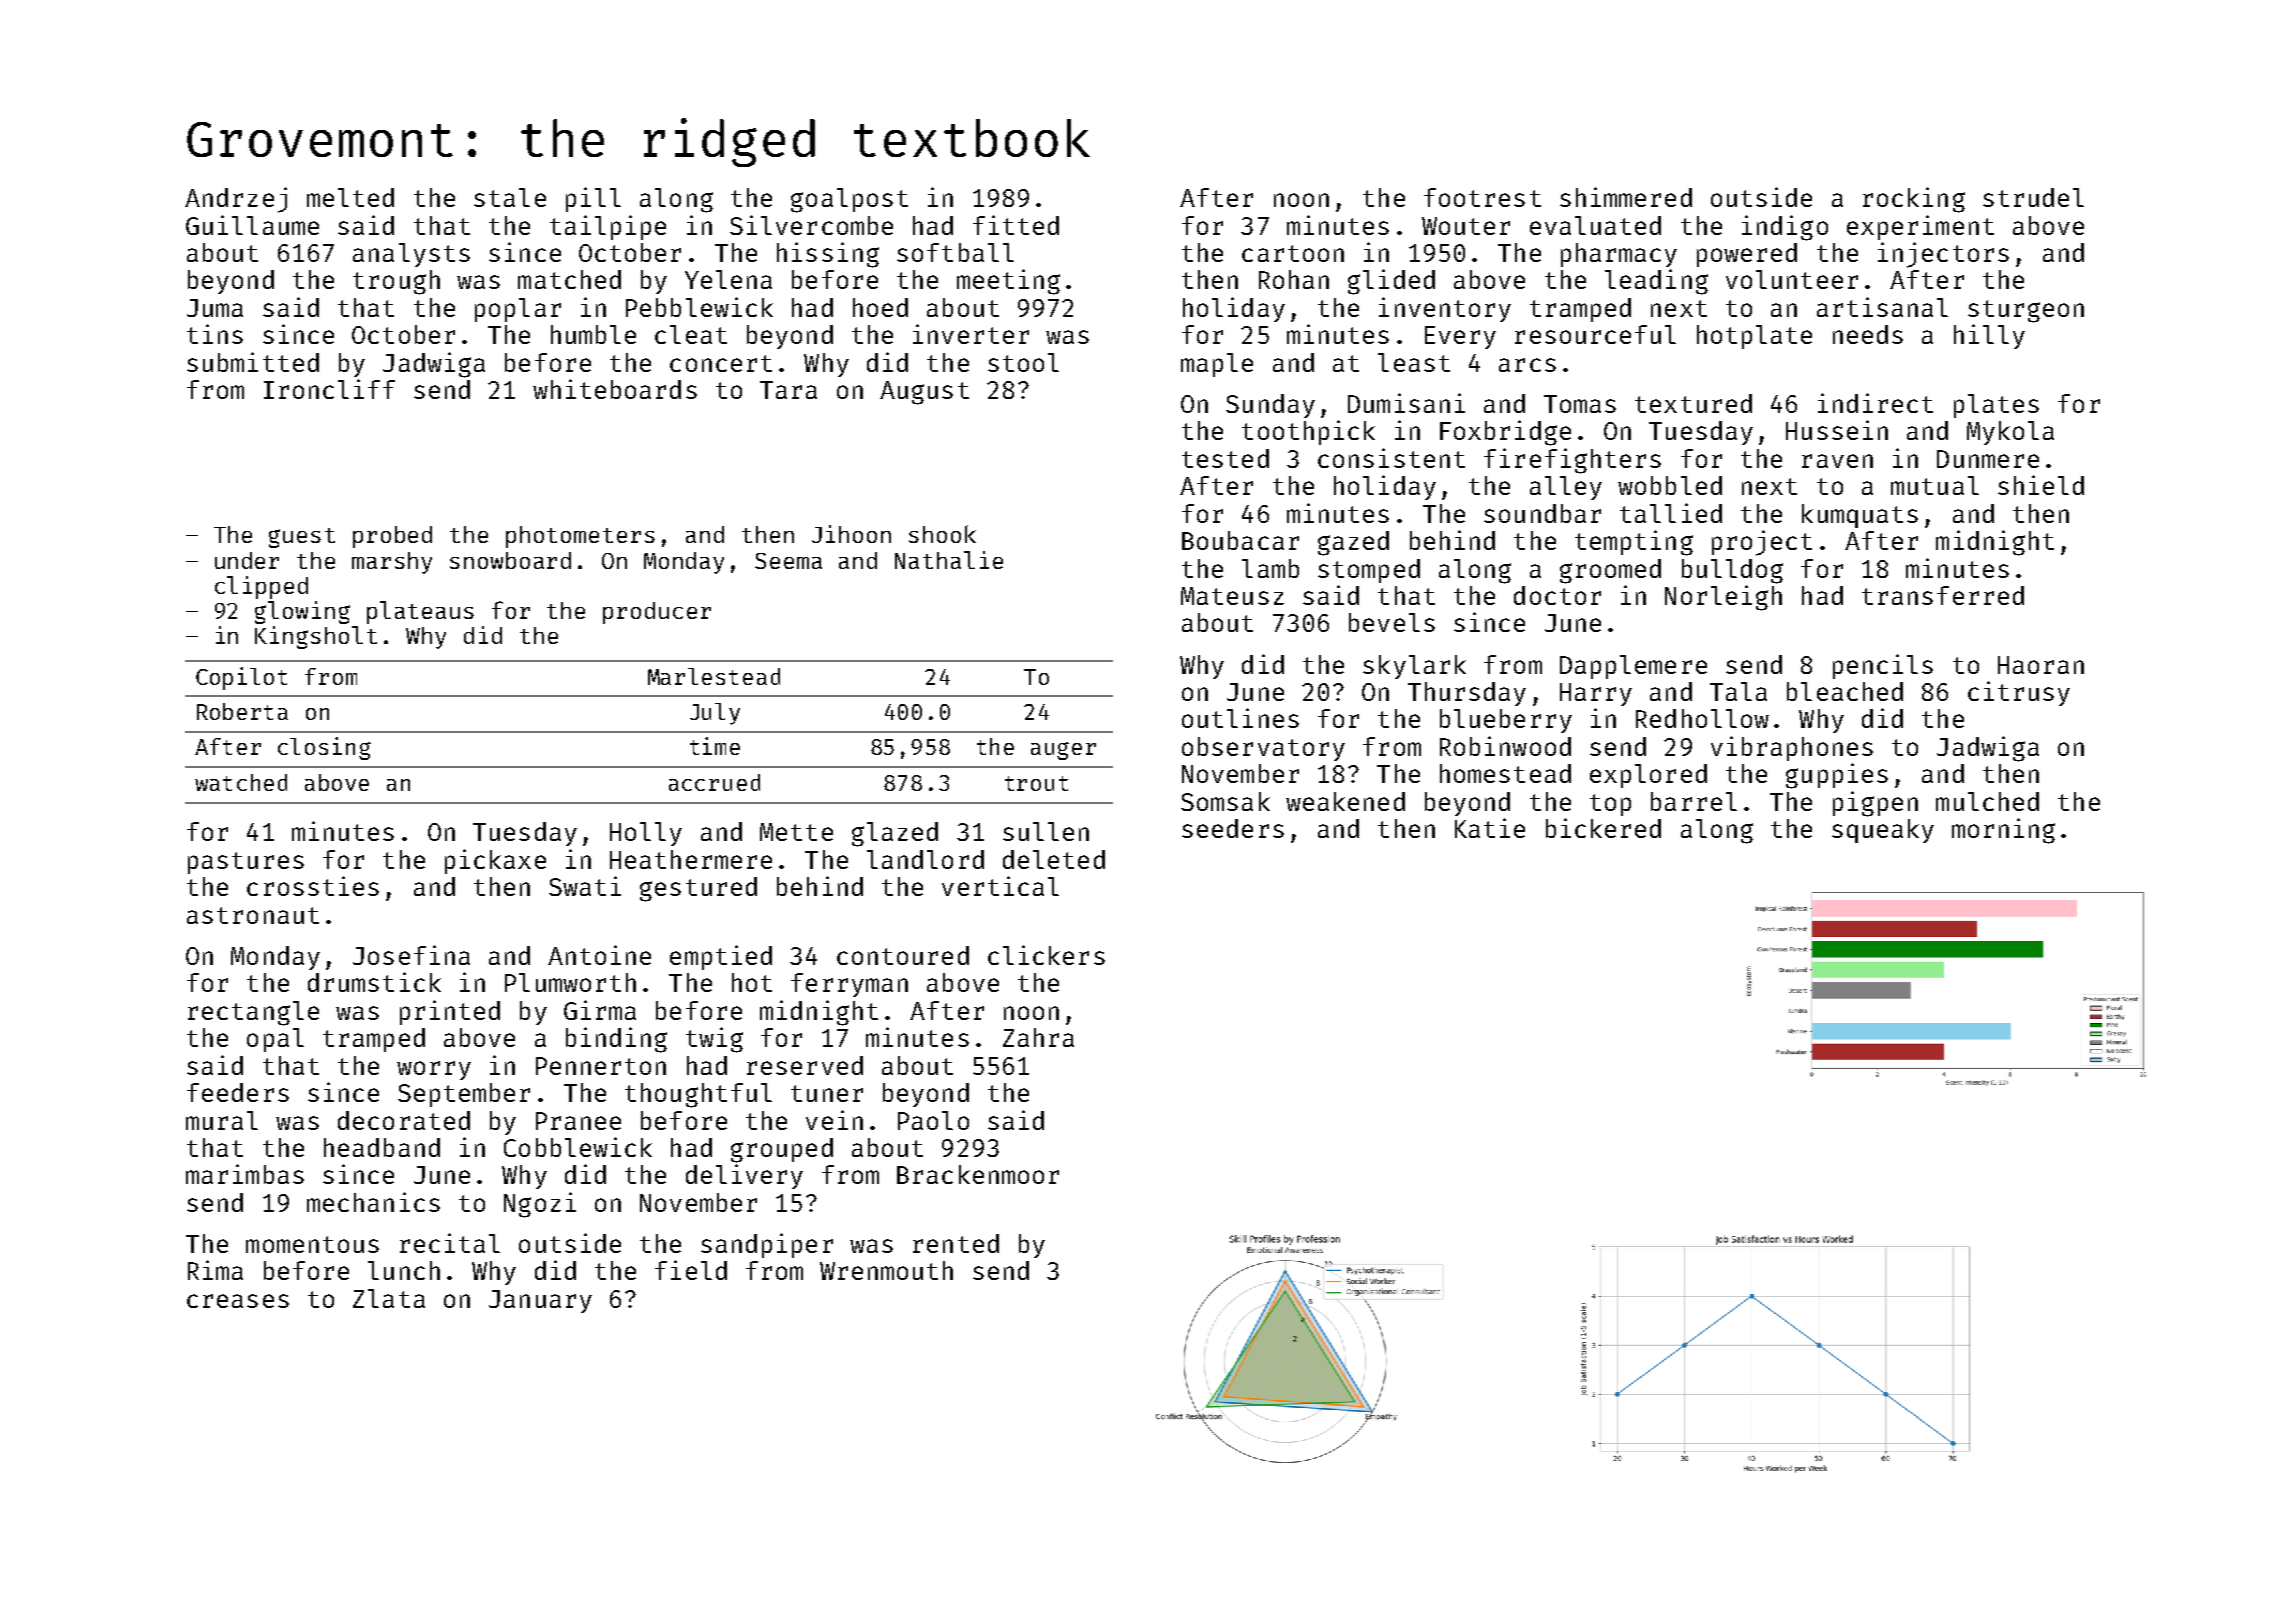 Image resolution: width=2292 pixels, height=1620 pixels. What do you see at coordinates (302, 538) in the image?
I see `guest` at bounding box center [302, 538].
